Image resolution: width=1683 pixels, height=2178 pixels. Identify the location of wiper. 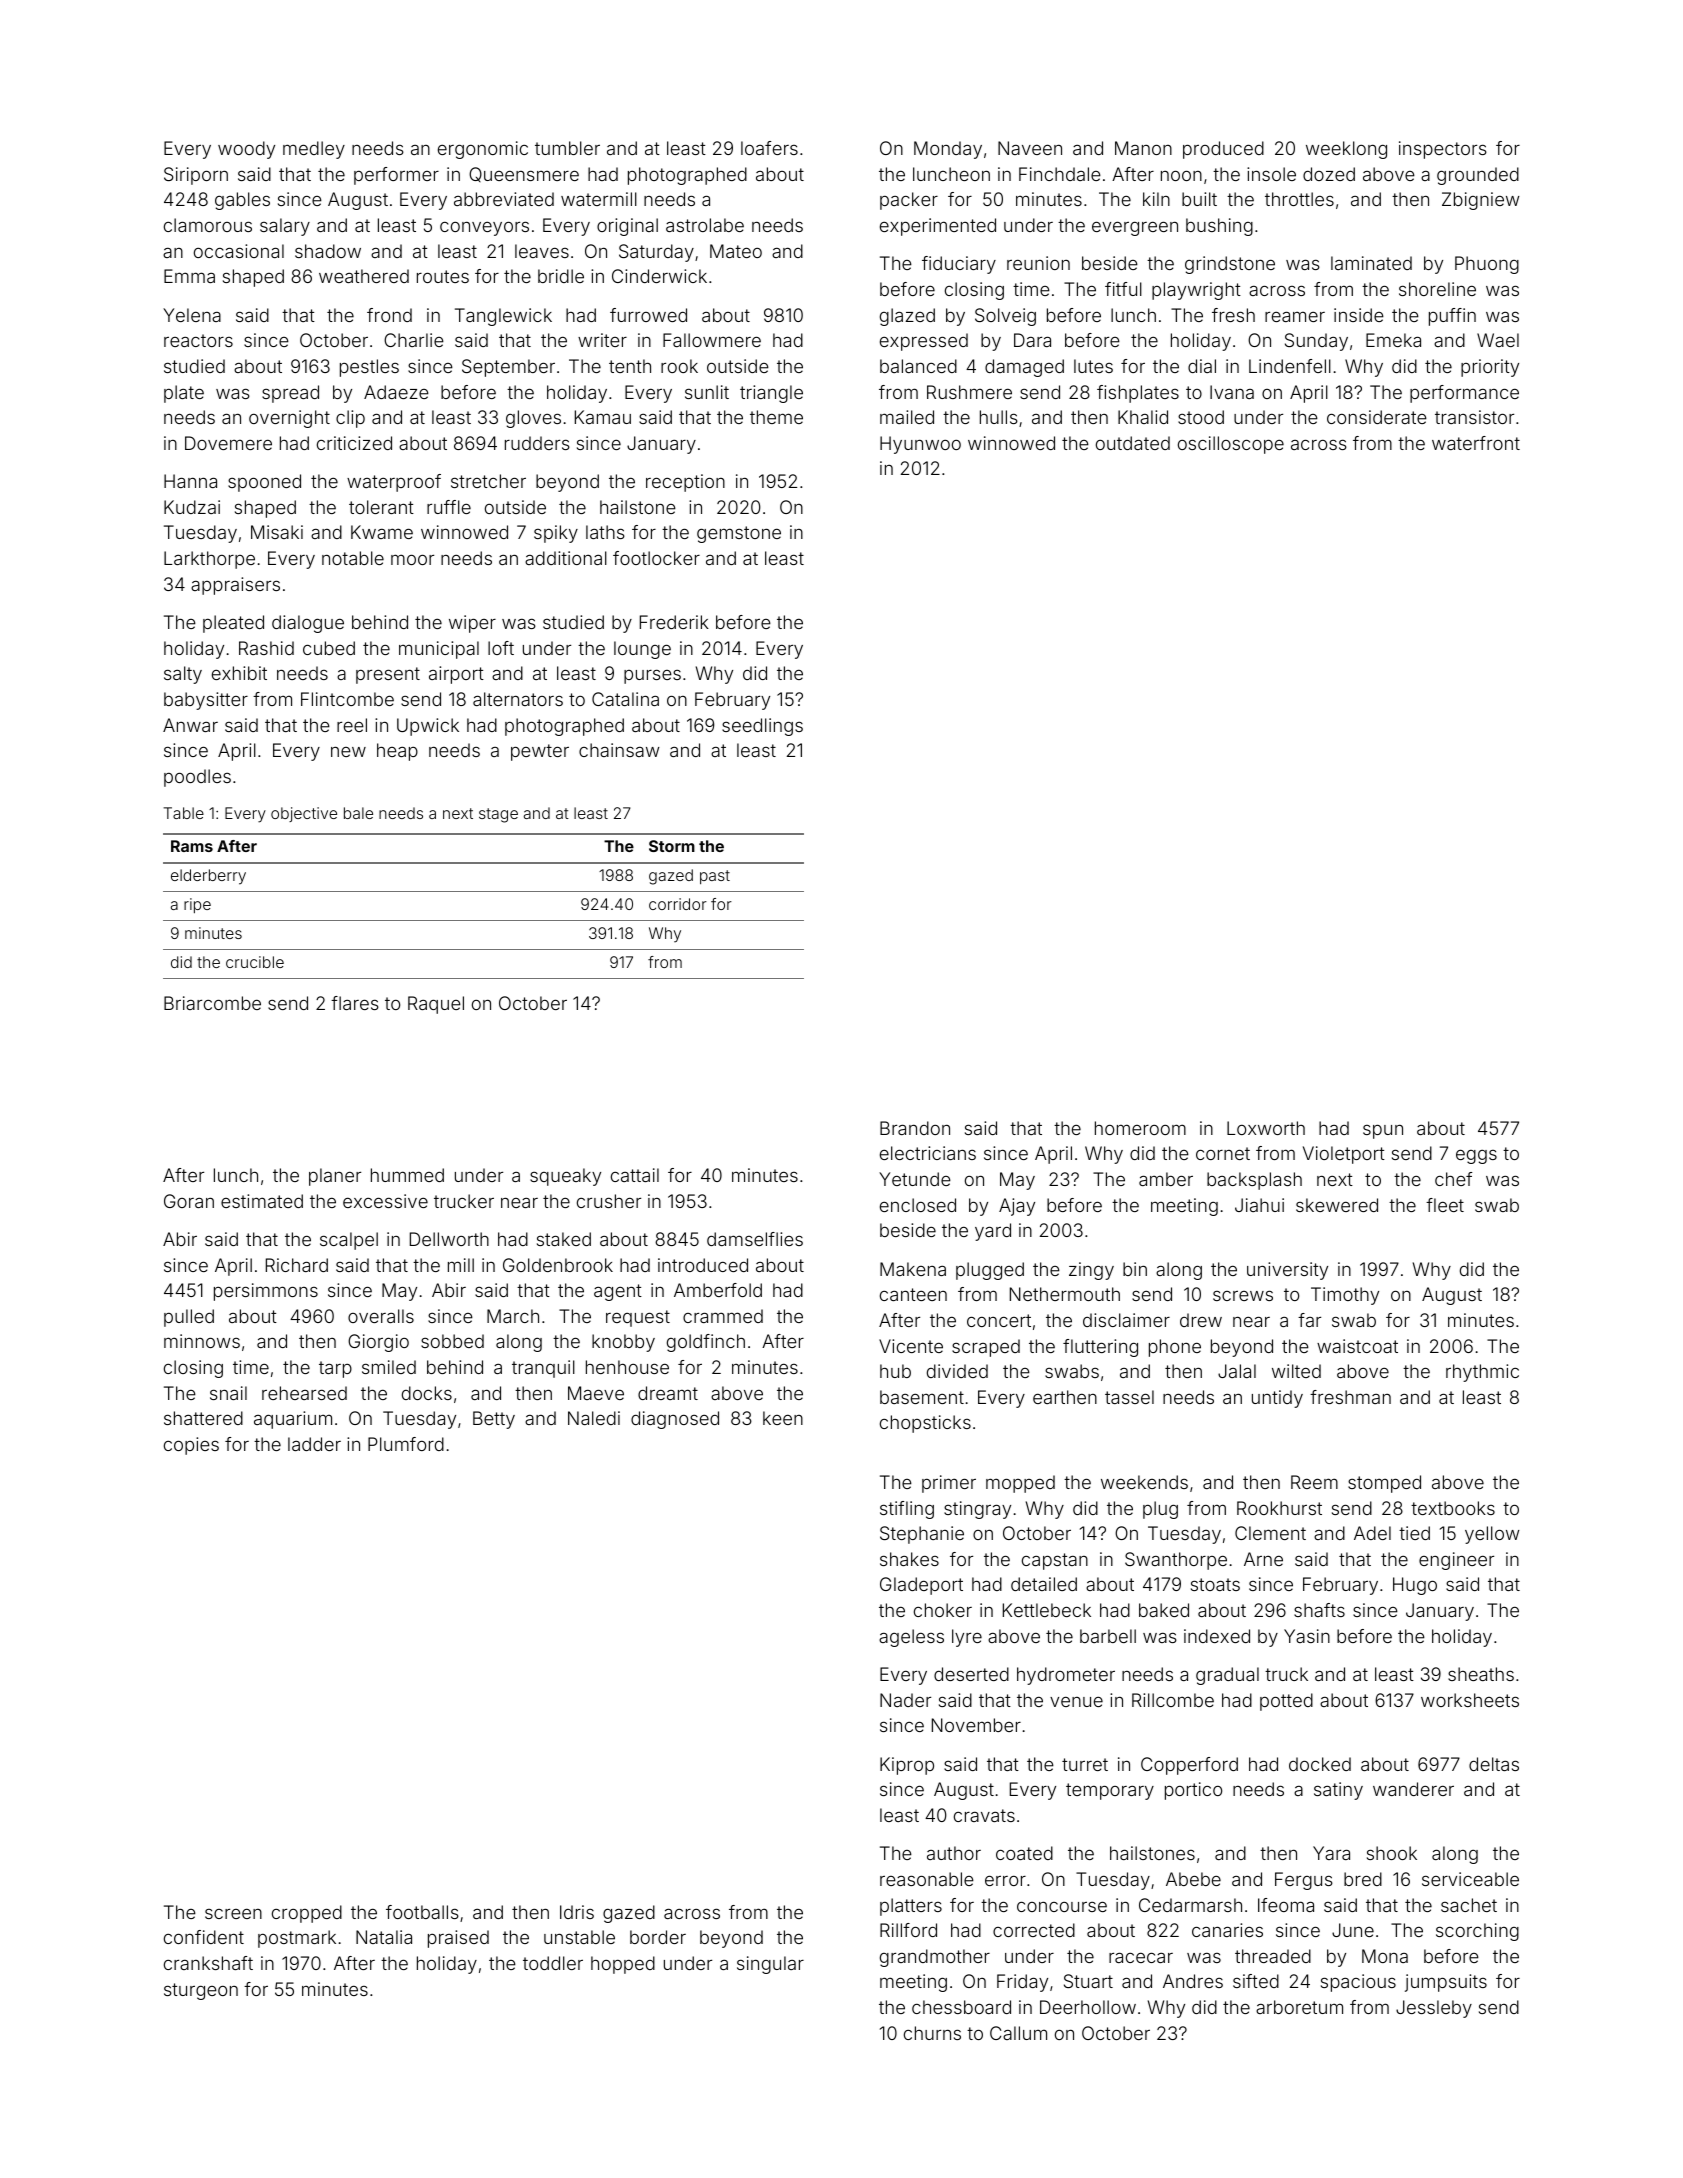
(472, 624).
